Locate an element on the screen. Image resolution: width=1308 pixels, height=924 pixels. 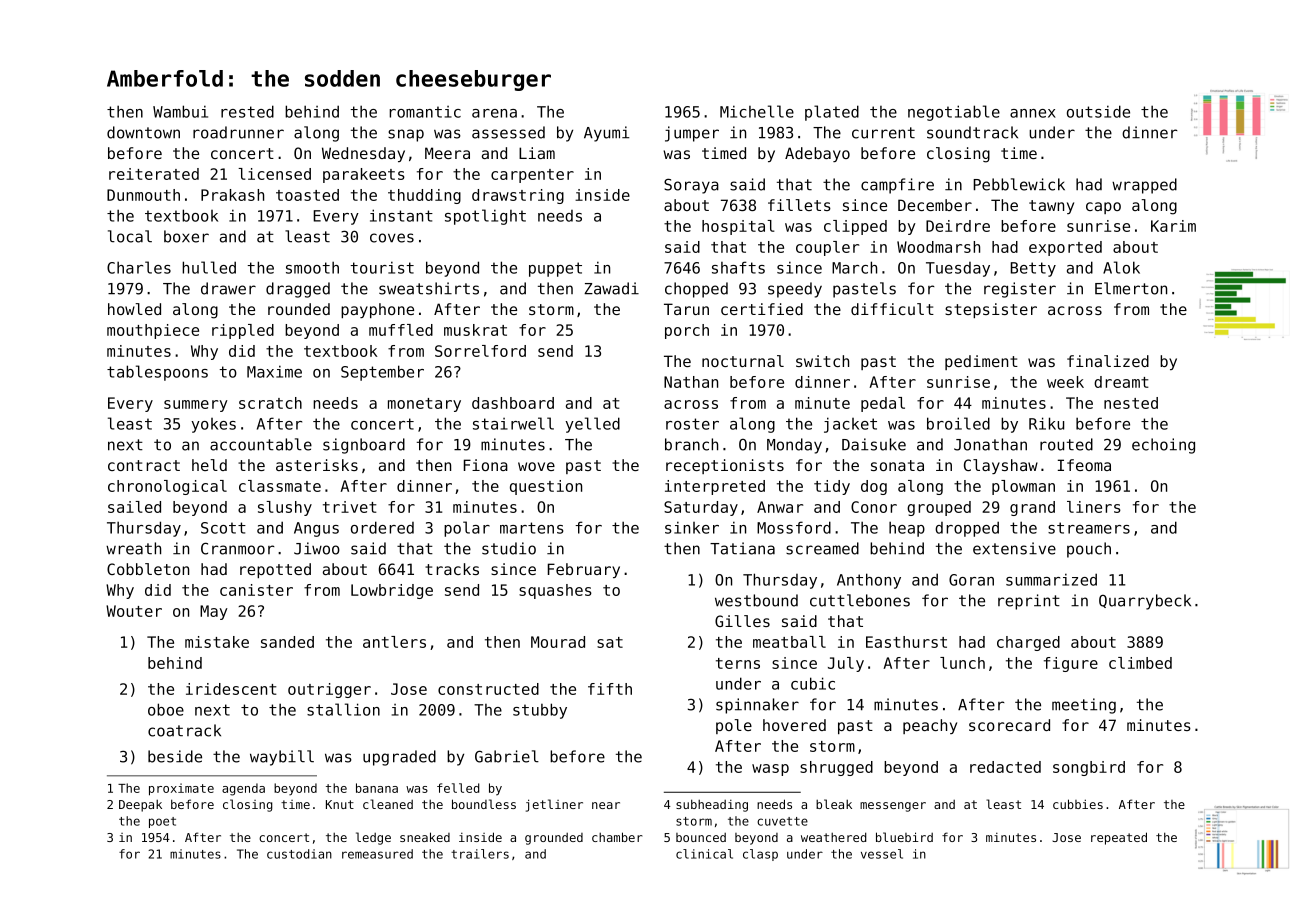
remeasured is located at coordinates (377, 854).
